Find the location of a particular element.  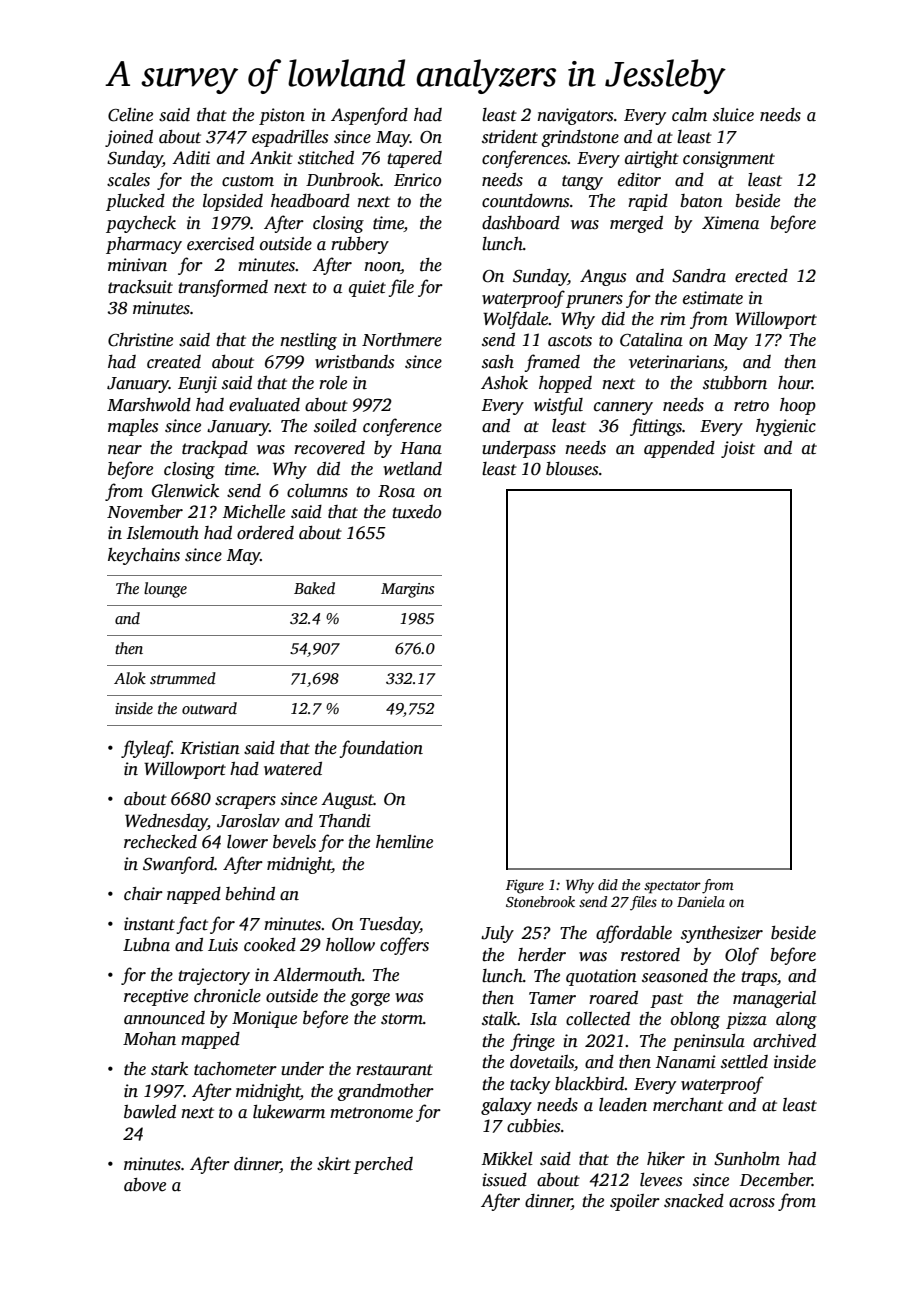

merged is located at coordinates (636, 224).
